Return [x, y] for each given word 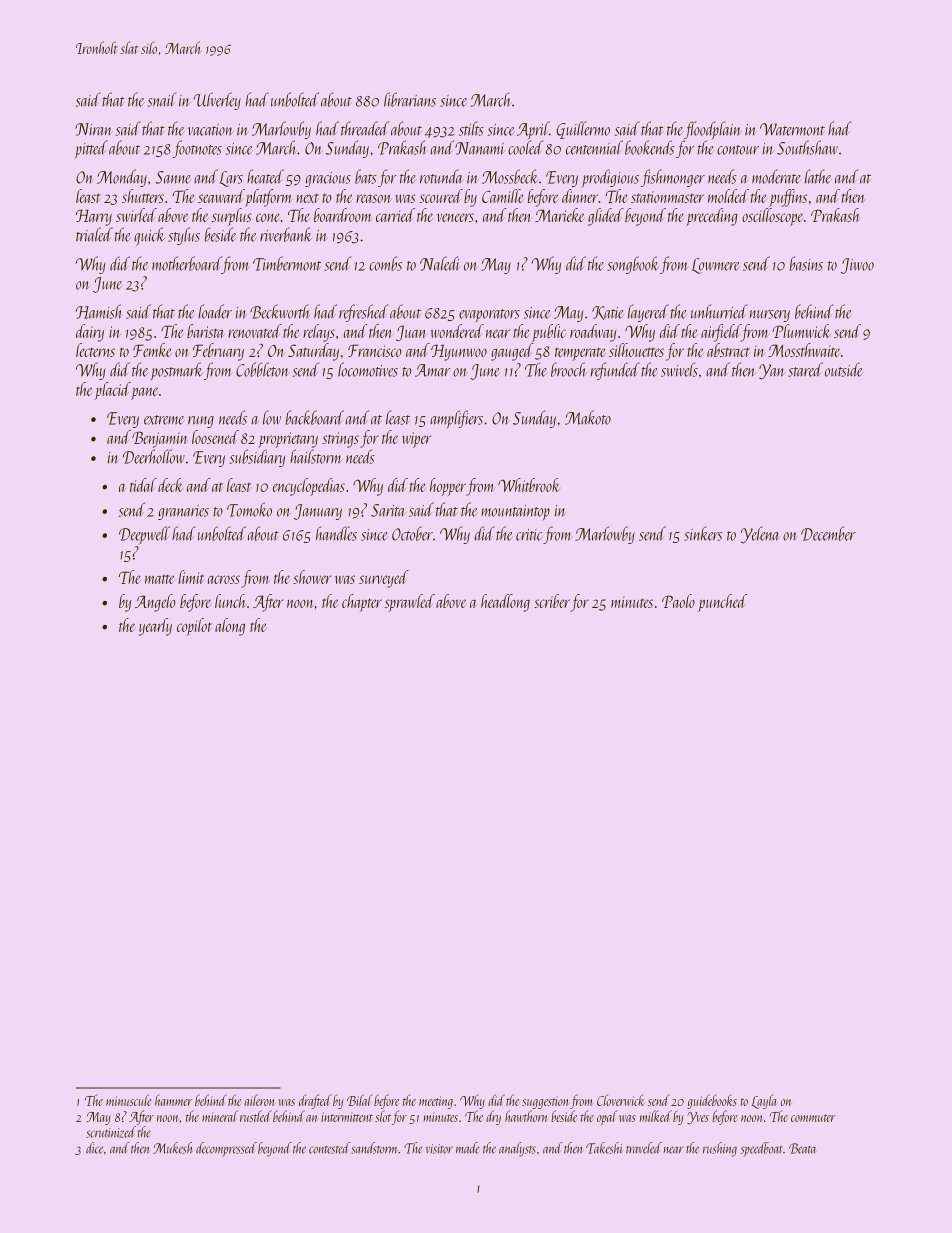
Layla [764, 1101]
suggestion [545, 1102]
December [828, 533]
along [230, 627]
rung [201, 422]
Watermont [792, 129]
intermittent [347, 1117]
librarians [410, 99]
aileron [259, 1100]
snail [162, 99]
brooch [568, 369]
